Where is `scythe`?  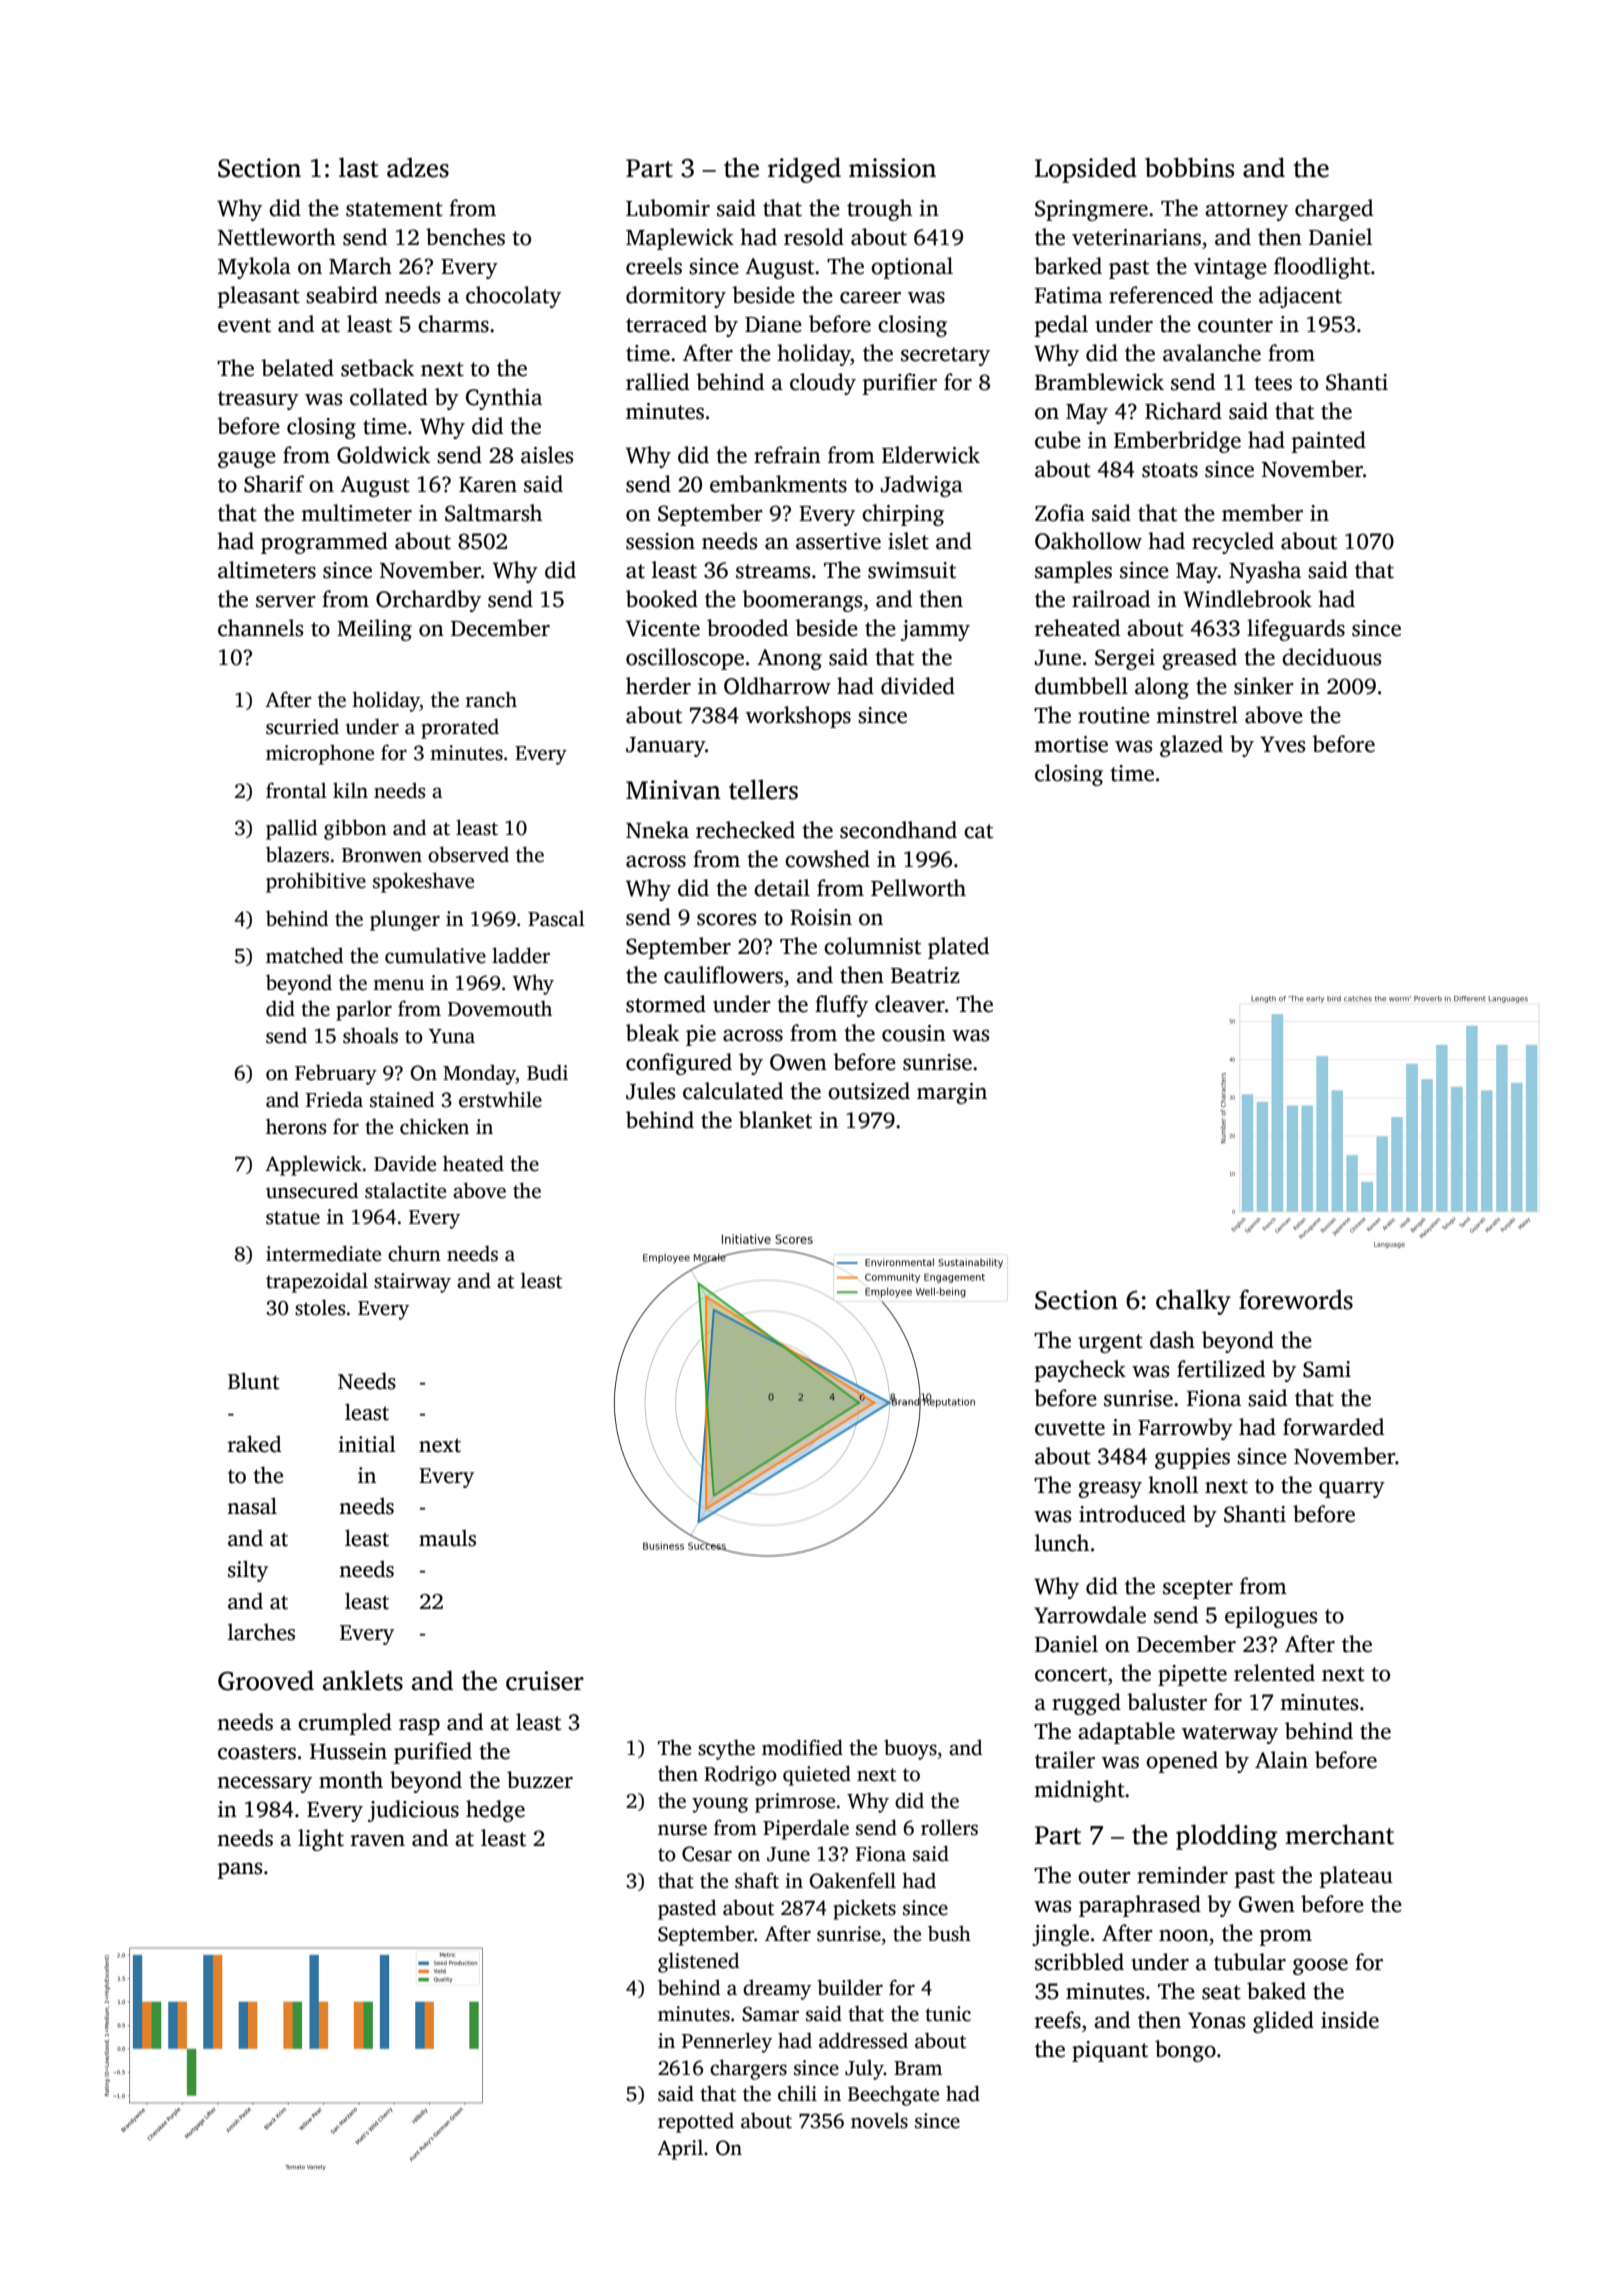
scythe is located at coordinates (726, 1749).
